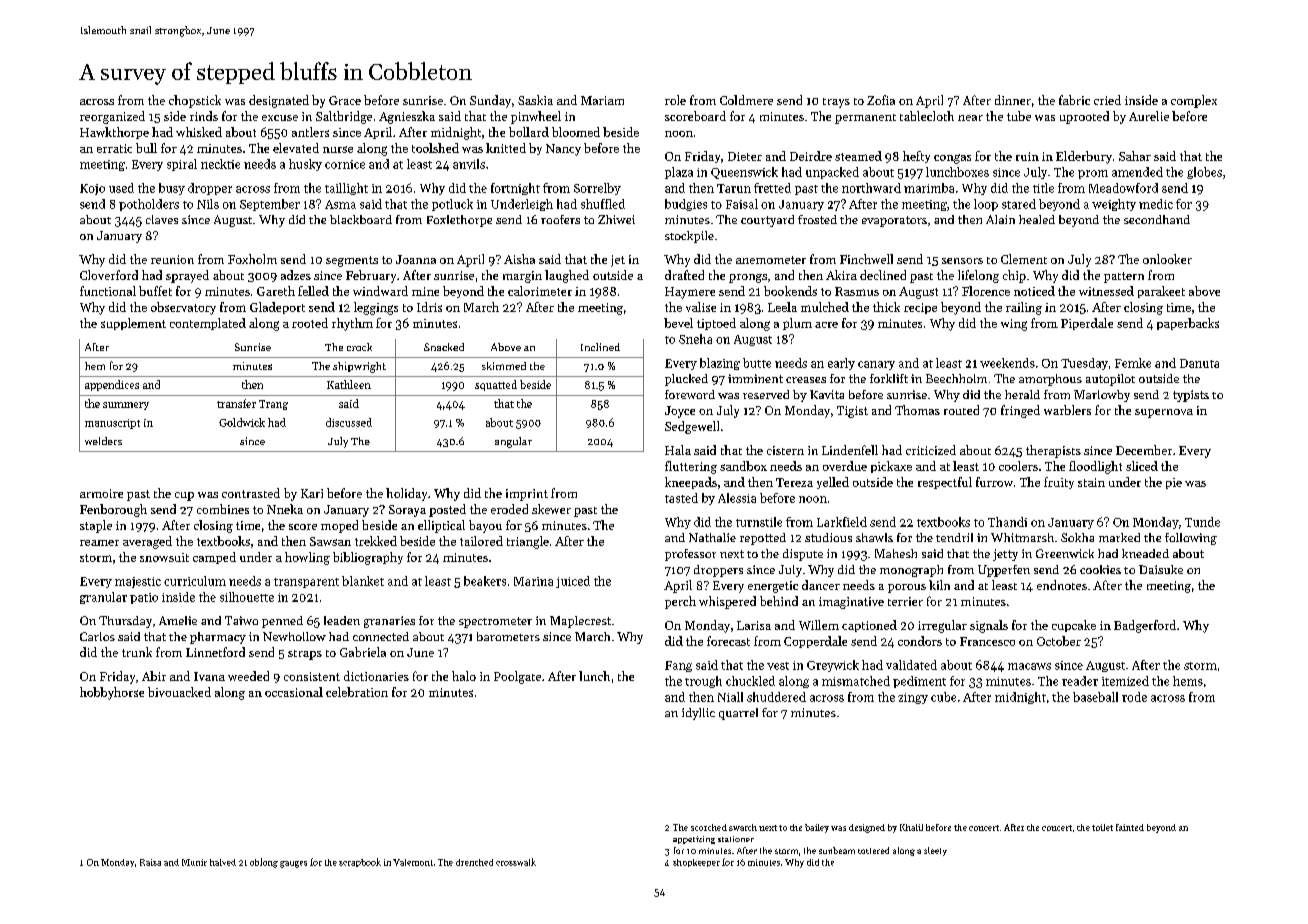  What do you see at coordinates (264, 863) in the image?
I see `oblong` at bounding box center [264, 863].
